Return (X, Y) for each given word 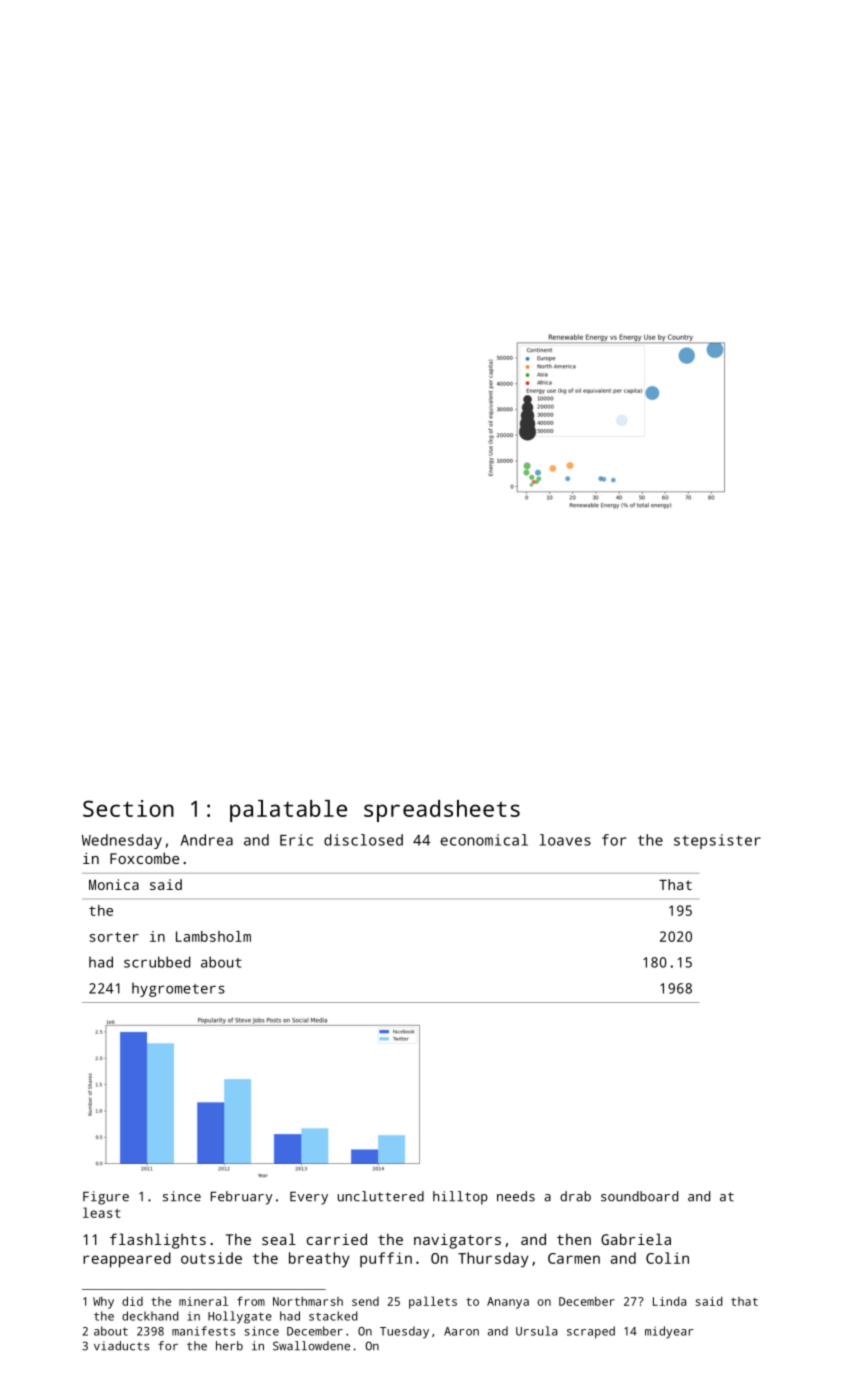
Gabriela (636, 1239)
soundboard (639, 1196)
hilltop (460, 1198)
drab (575, 1196)
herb (229, 1346)
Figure (106, 1198)
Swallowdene (311, 1346)
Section (128, 808)
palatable (288, 811)
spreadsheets (442, 811)
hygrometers (178, 989)
